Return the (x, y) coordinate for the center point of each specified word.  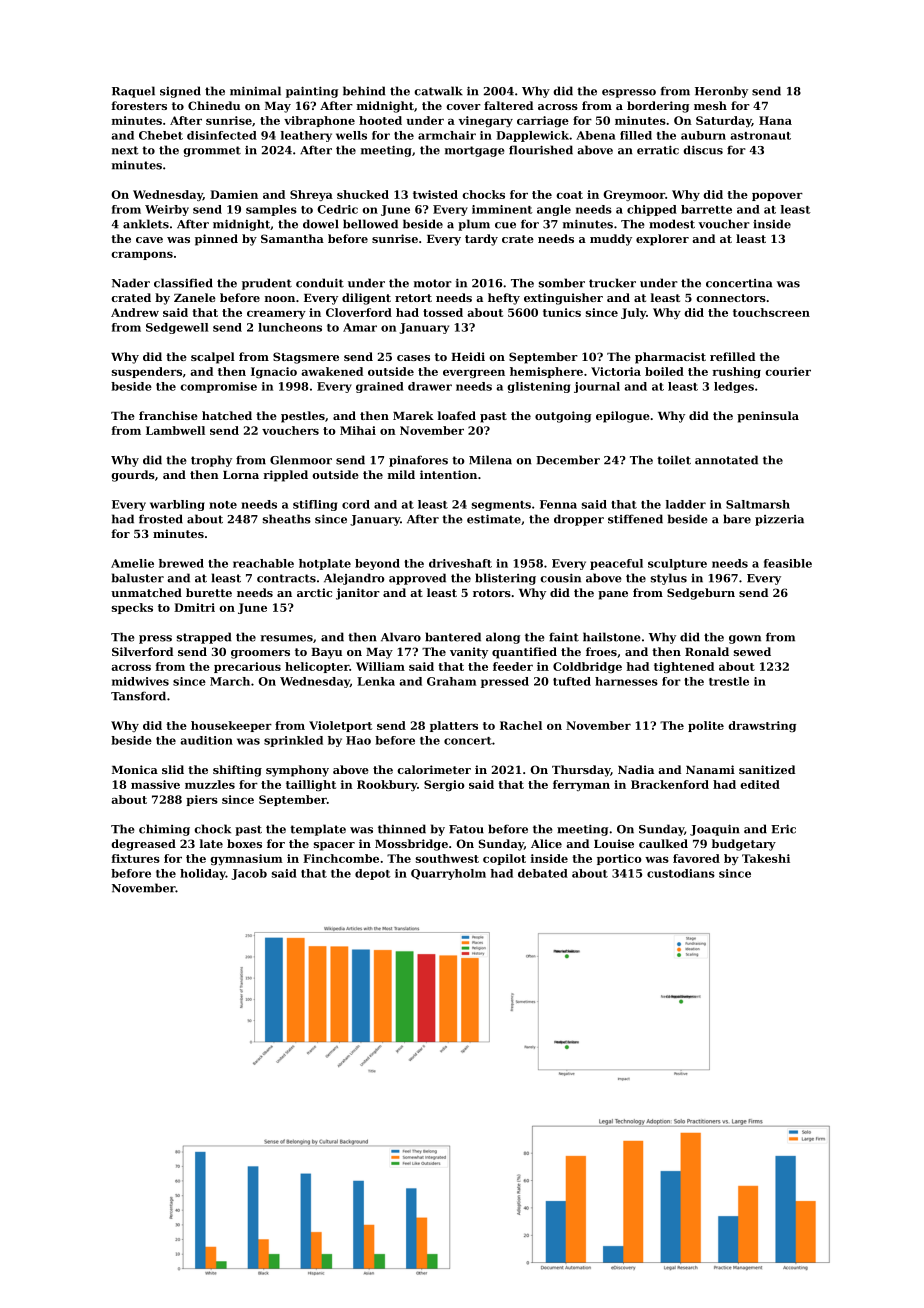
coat (569, 195)
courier (788, 371)
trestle (729, 681)
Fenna (558, 504)
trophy (211, 461)
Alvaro (401, 637)
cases (413, 358)
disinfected (222, 135)
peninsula (768, 417)
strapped (204, 638)
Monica (135, 769)
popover (777, 197)
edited (760, 784)
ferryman (581, 785)
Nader (131, 283)
